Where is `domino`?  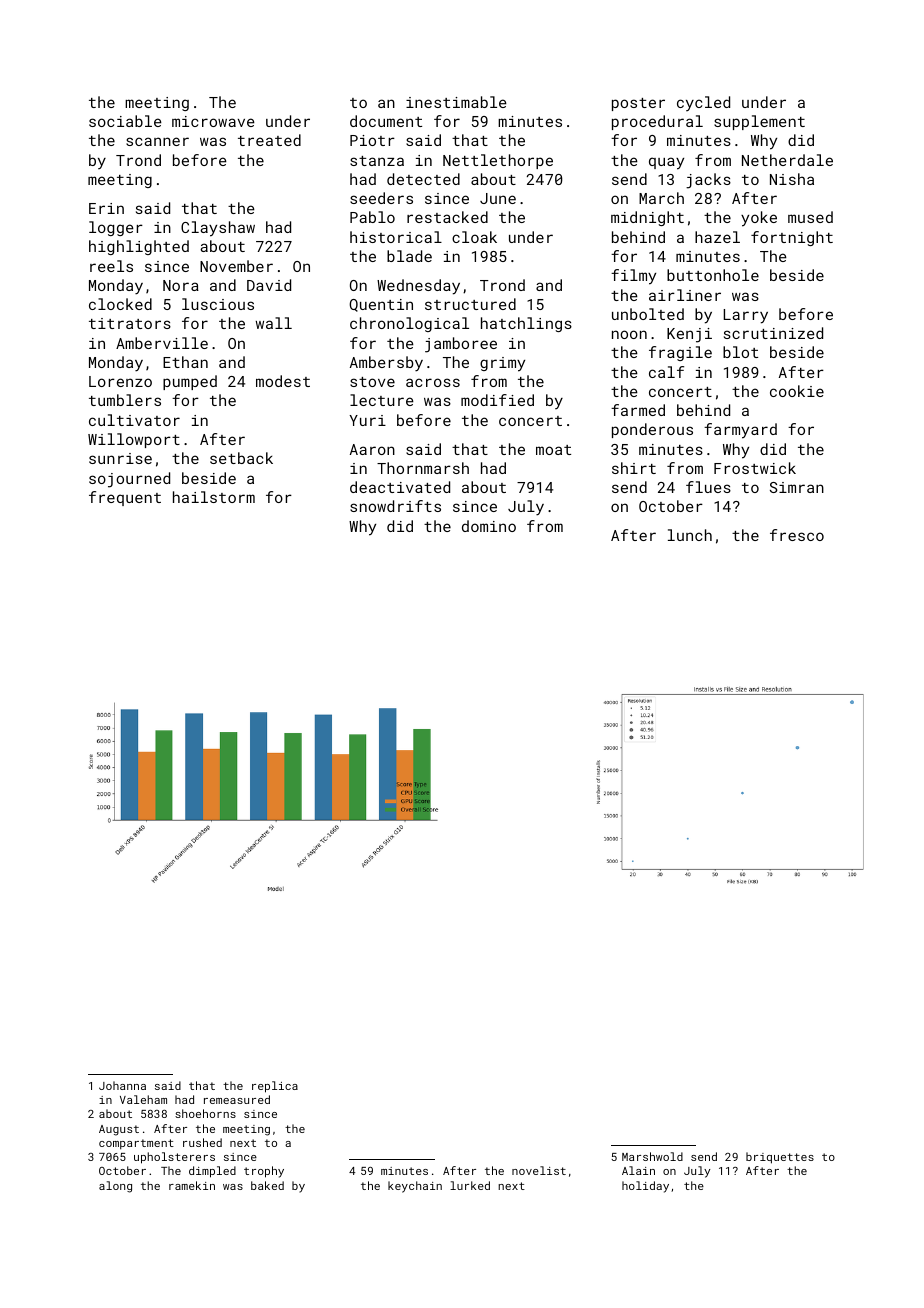 domino is located at coordinates (489, 526).
